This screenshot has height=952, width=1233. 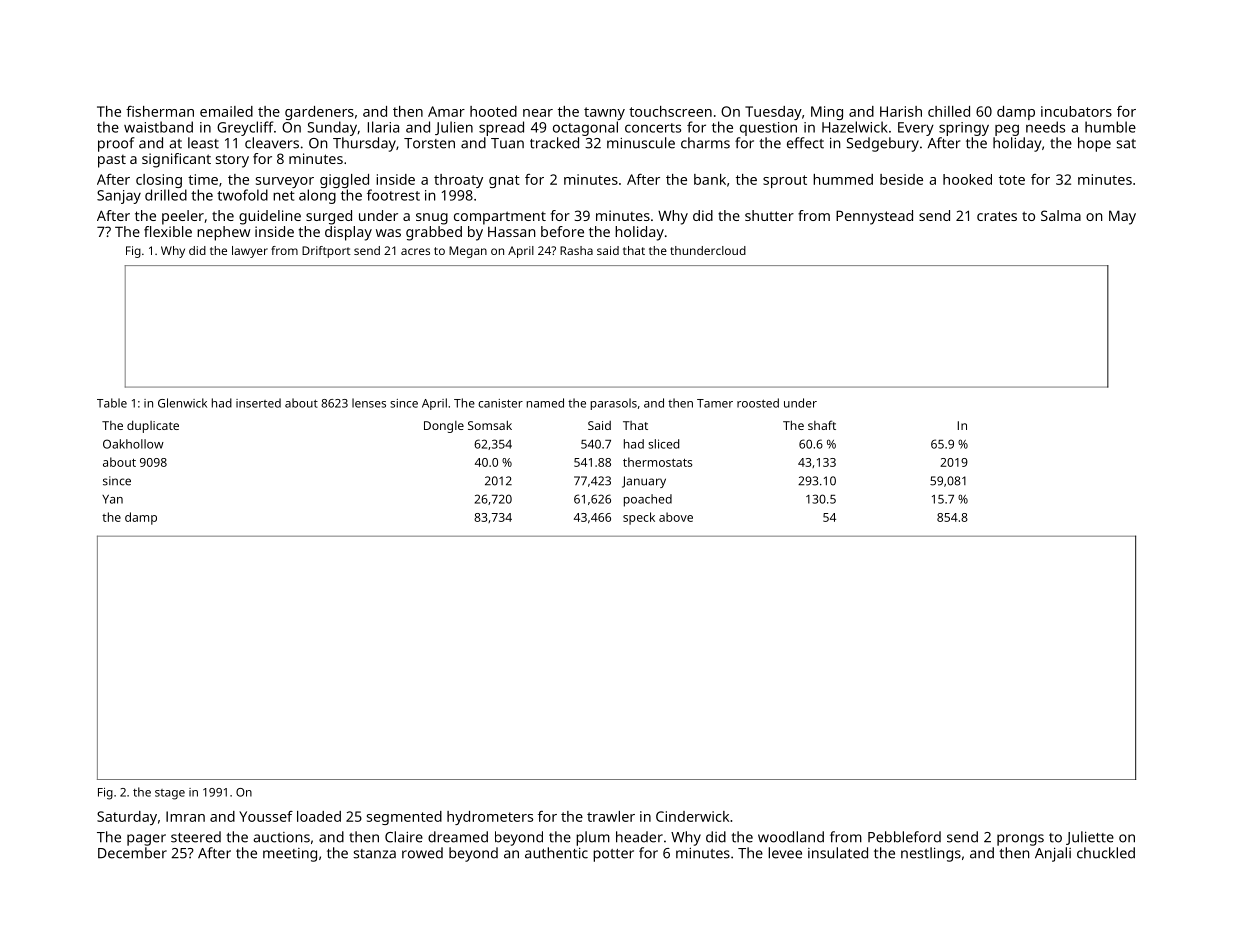 I want to click on Saturday, so click(x=127, y=818).
